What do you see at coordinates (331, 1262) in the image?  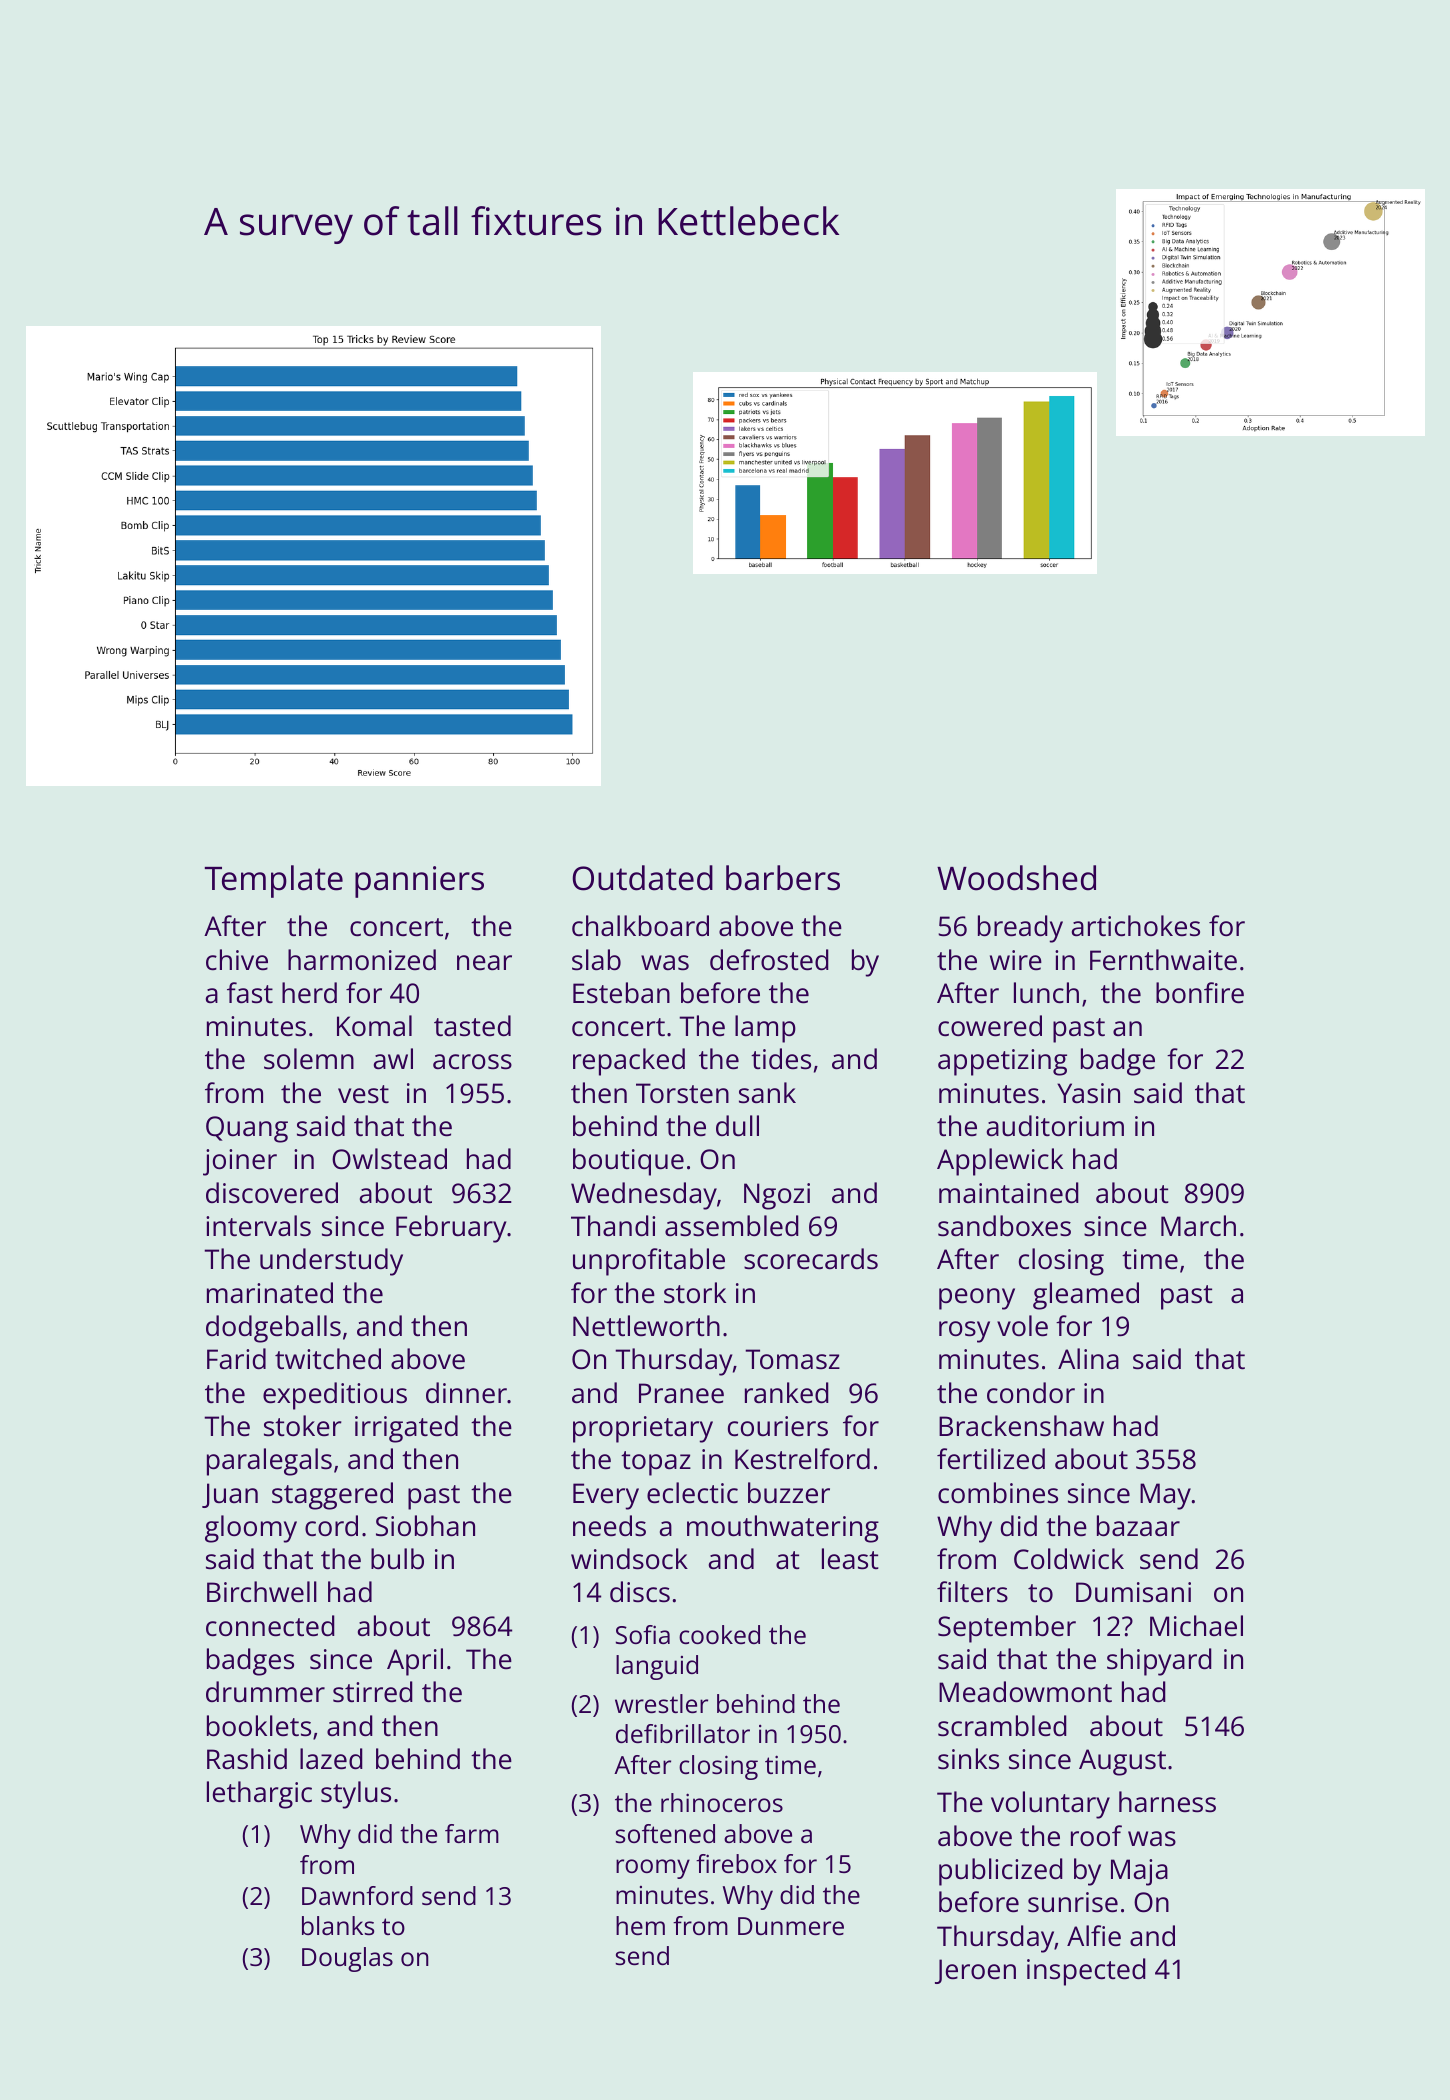 I see `understudy` at bounding box center [331, 1262].
